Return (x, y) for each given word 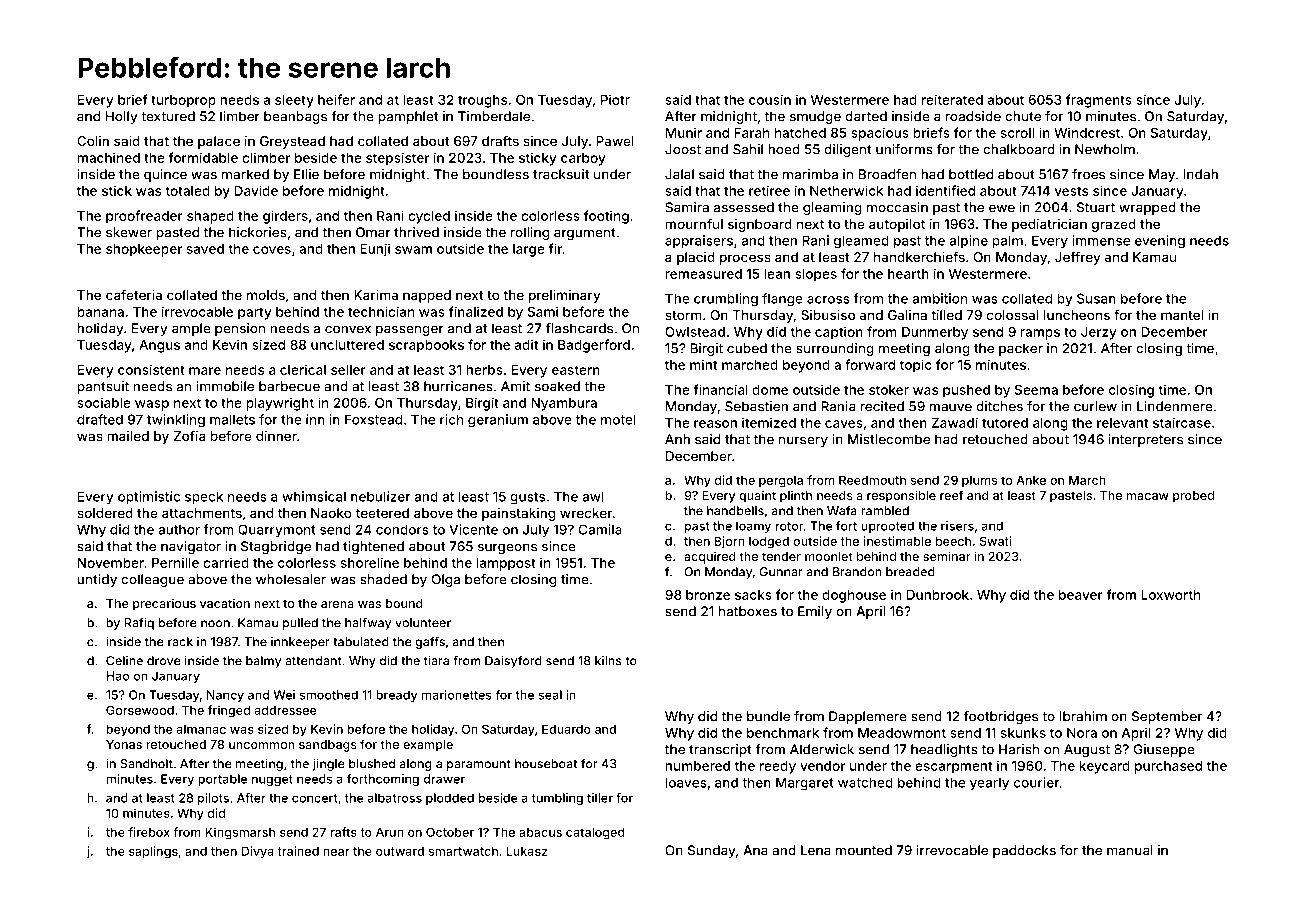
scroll (1017, 133)
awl (593, 496)
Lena (816, 850)
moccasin (897, 207)
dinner (276, 436)
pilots (213, 799)
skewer (129, 232)
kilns (608, 661)
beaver (1081, 595)
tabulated (361, 642)
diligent (848, 150)
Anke (1031, 480)
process (745, 259)
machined (108, 157)
